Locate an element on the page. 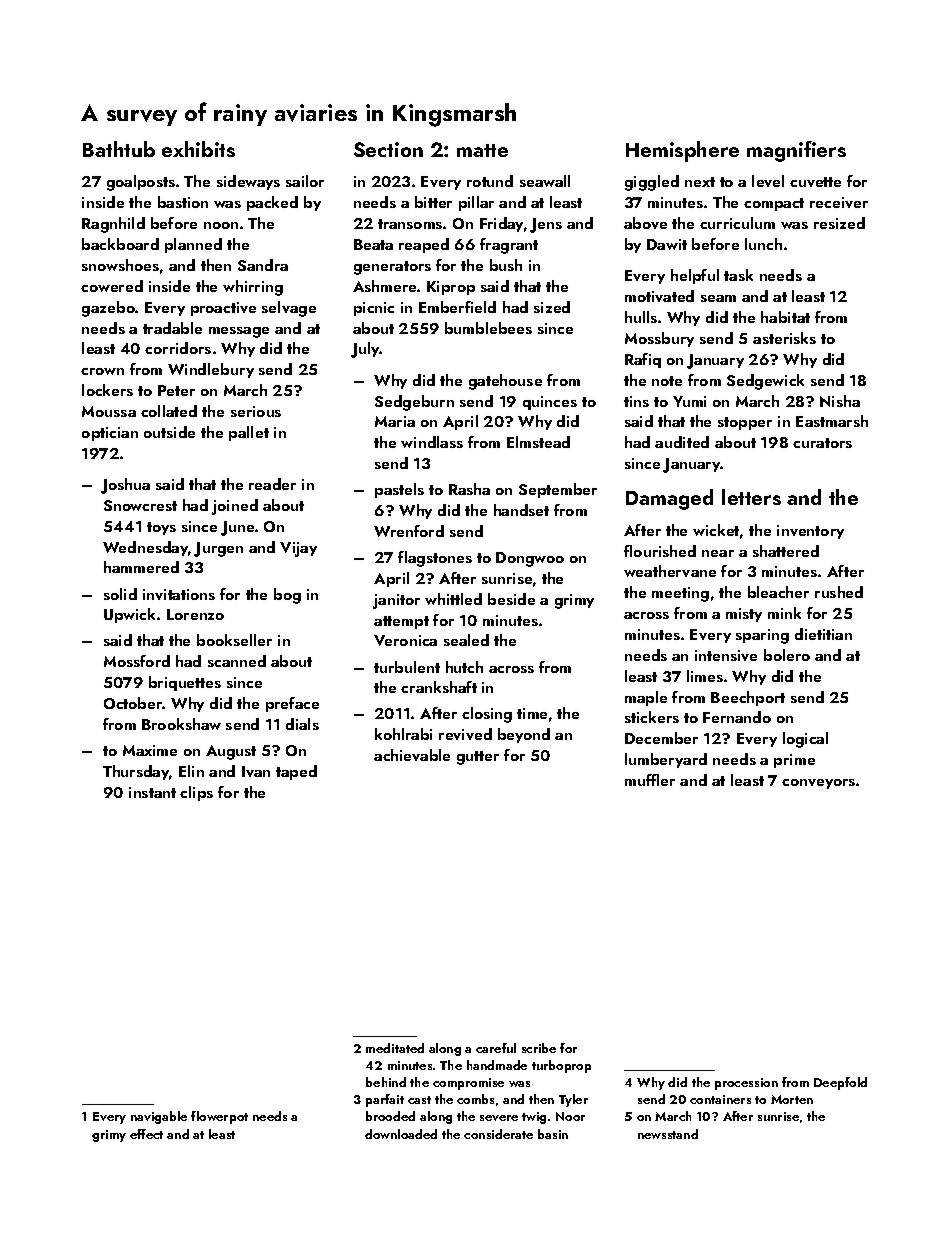 The image size is (952, 1233). packed is located at coordinates (272, 203).
